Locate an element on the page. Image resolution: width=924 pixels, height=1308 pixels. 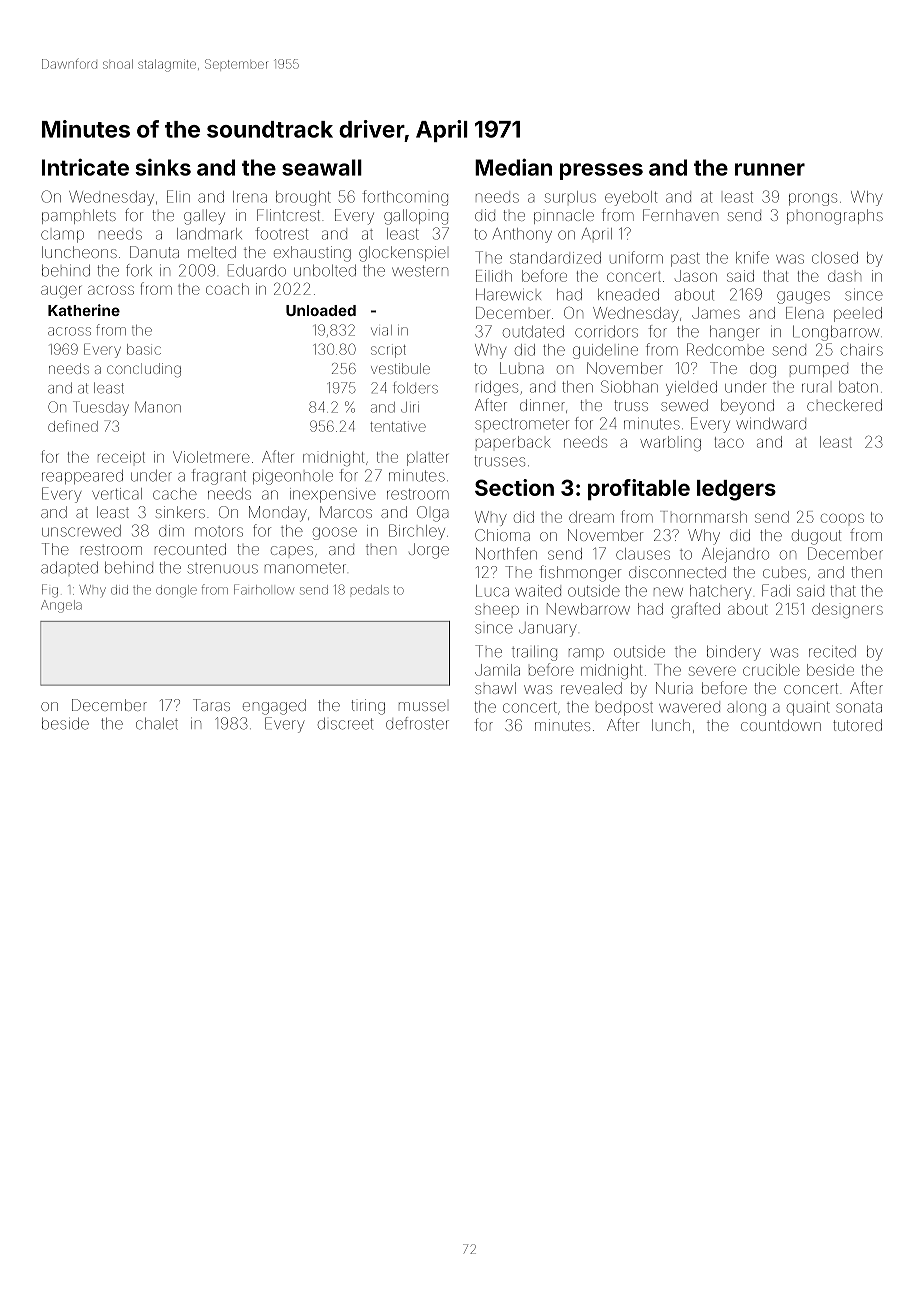
Siobhan is located at coordinates (629, 386).
